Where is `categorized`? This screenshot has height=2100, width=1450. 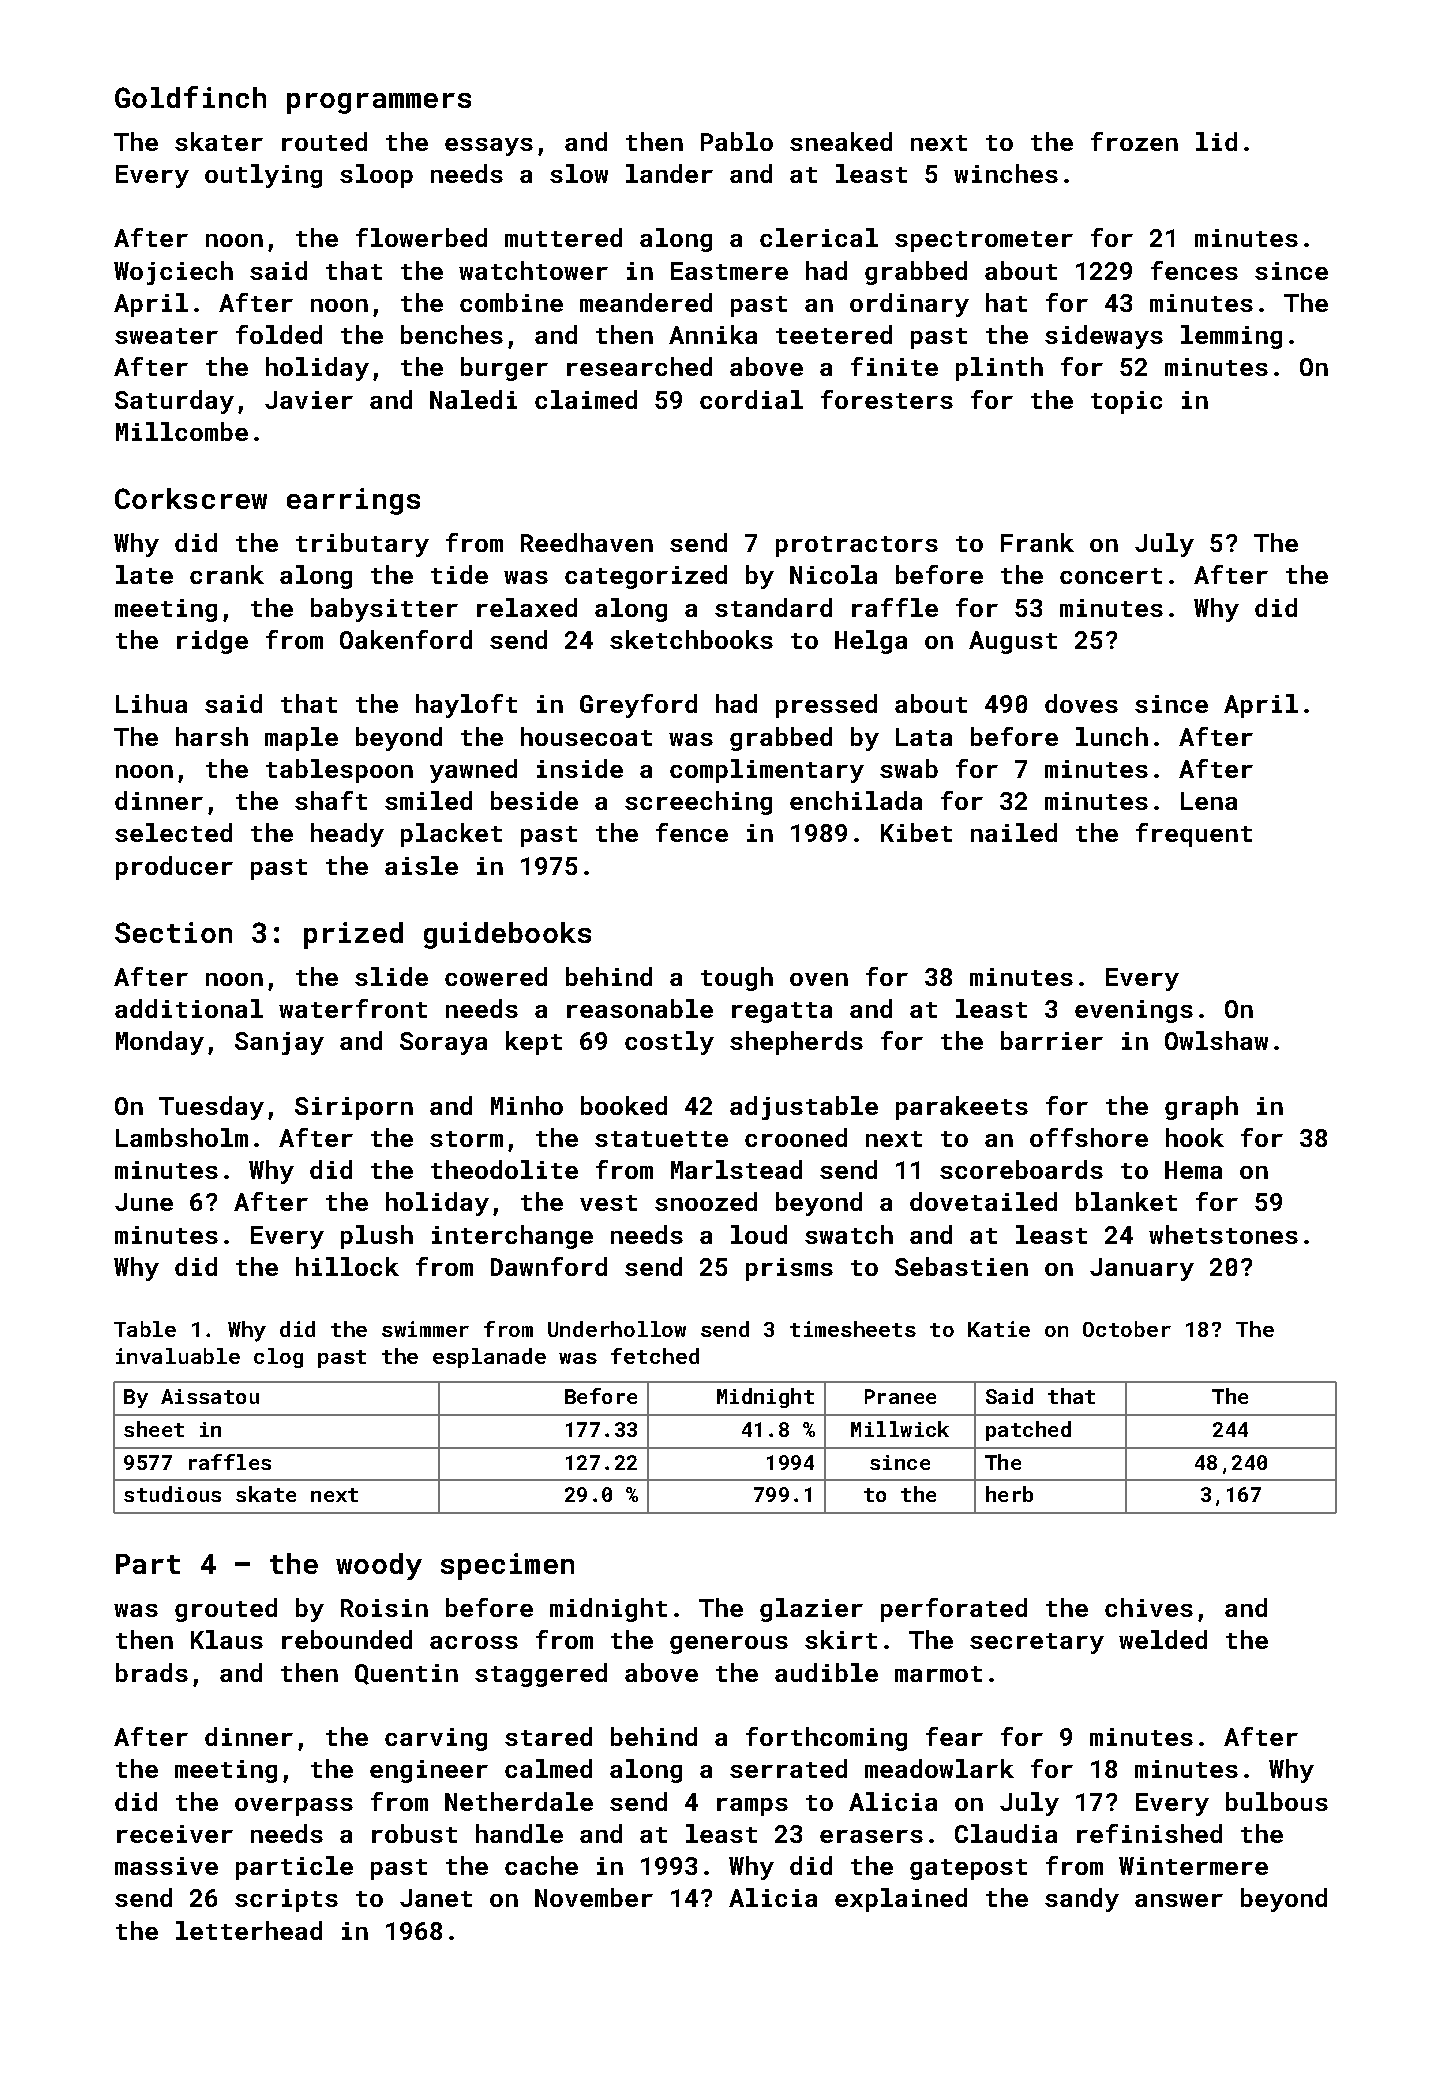 categorized is located at coordinates (646, 577).
